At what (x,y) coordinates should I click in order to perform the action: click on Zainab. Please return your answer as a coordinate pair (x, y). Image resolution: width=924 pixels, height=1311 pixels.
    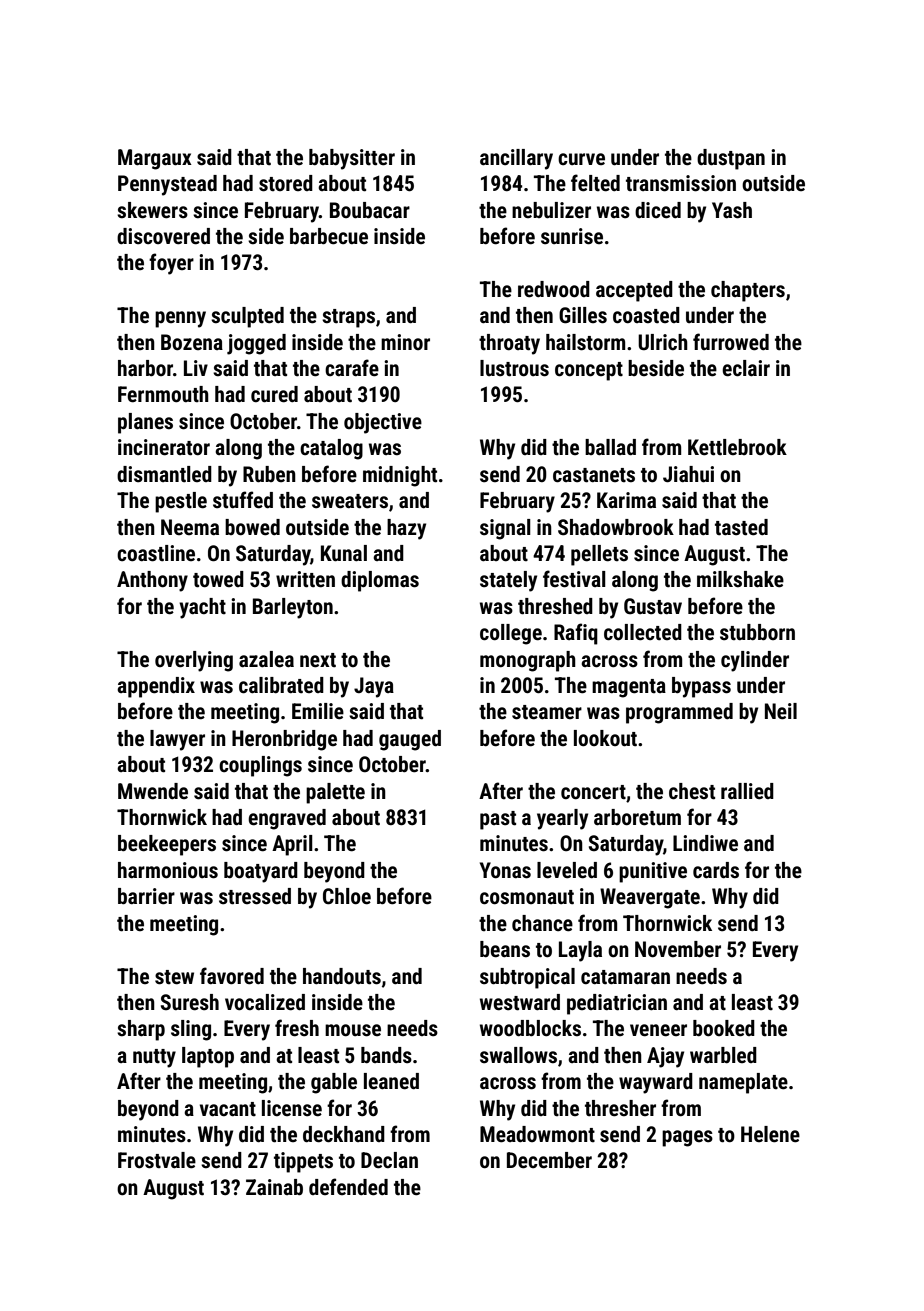
    Looking at the image, I should click on (274, 1187).
